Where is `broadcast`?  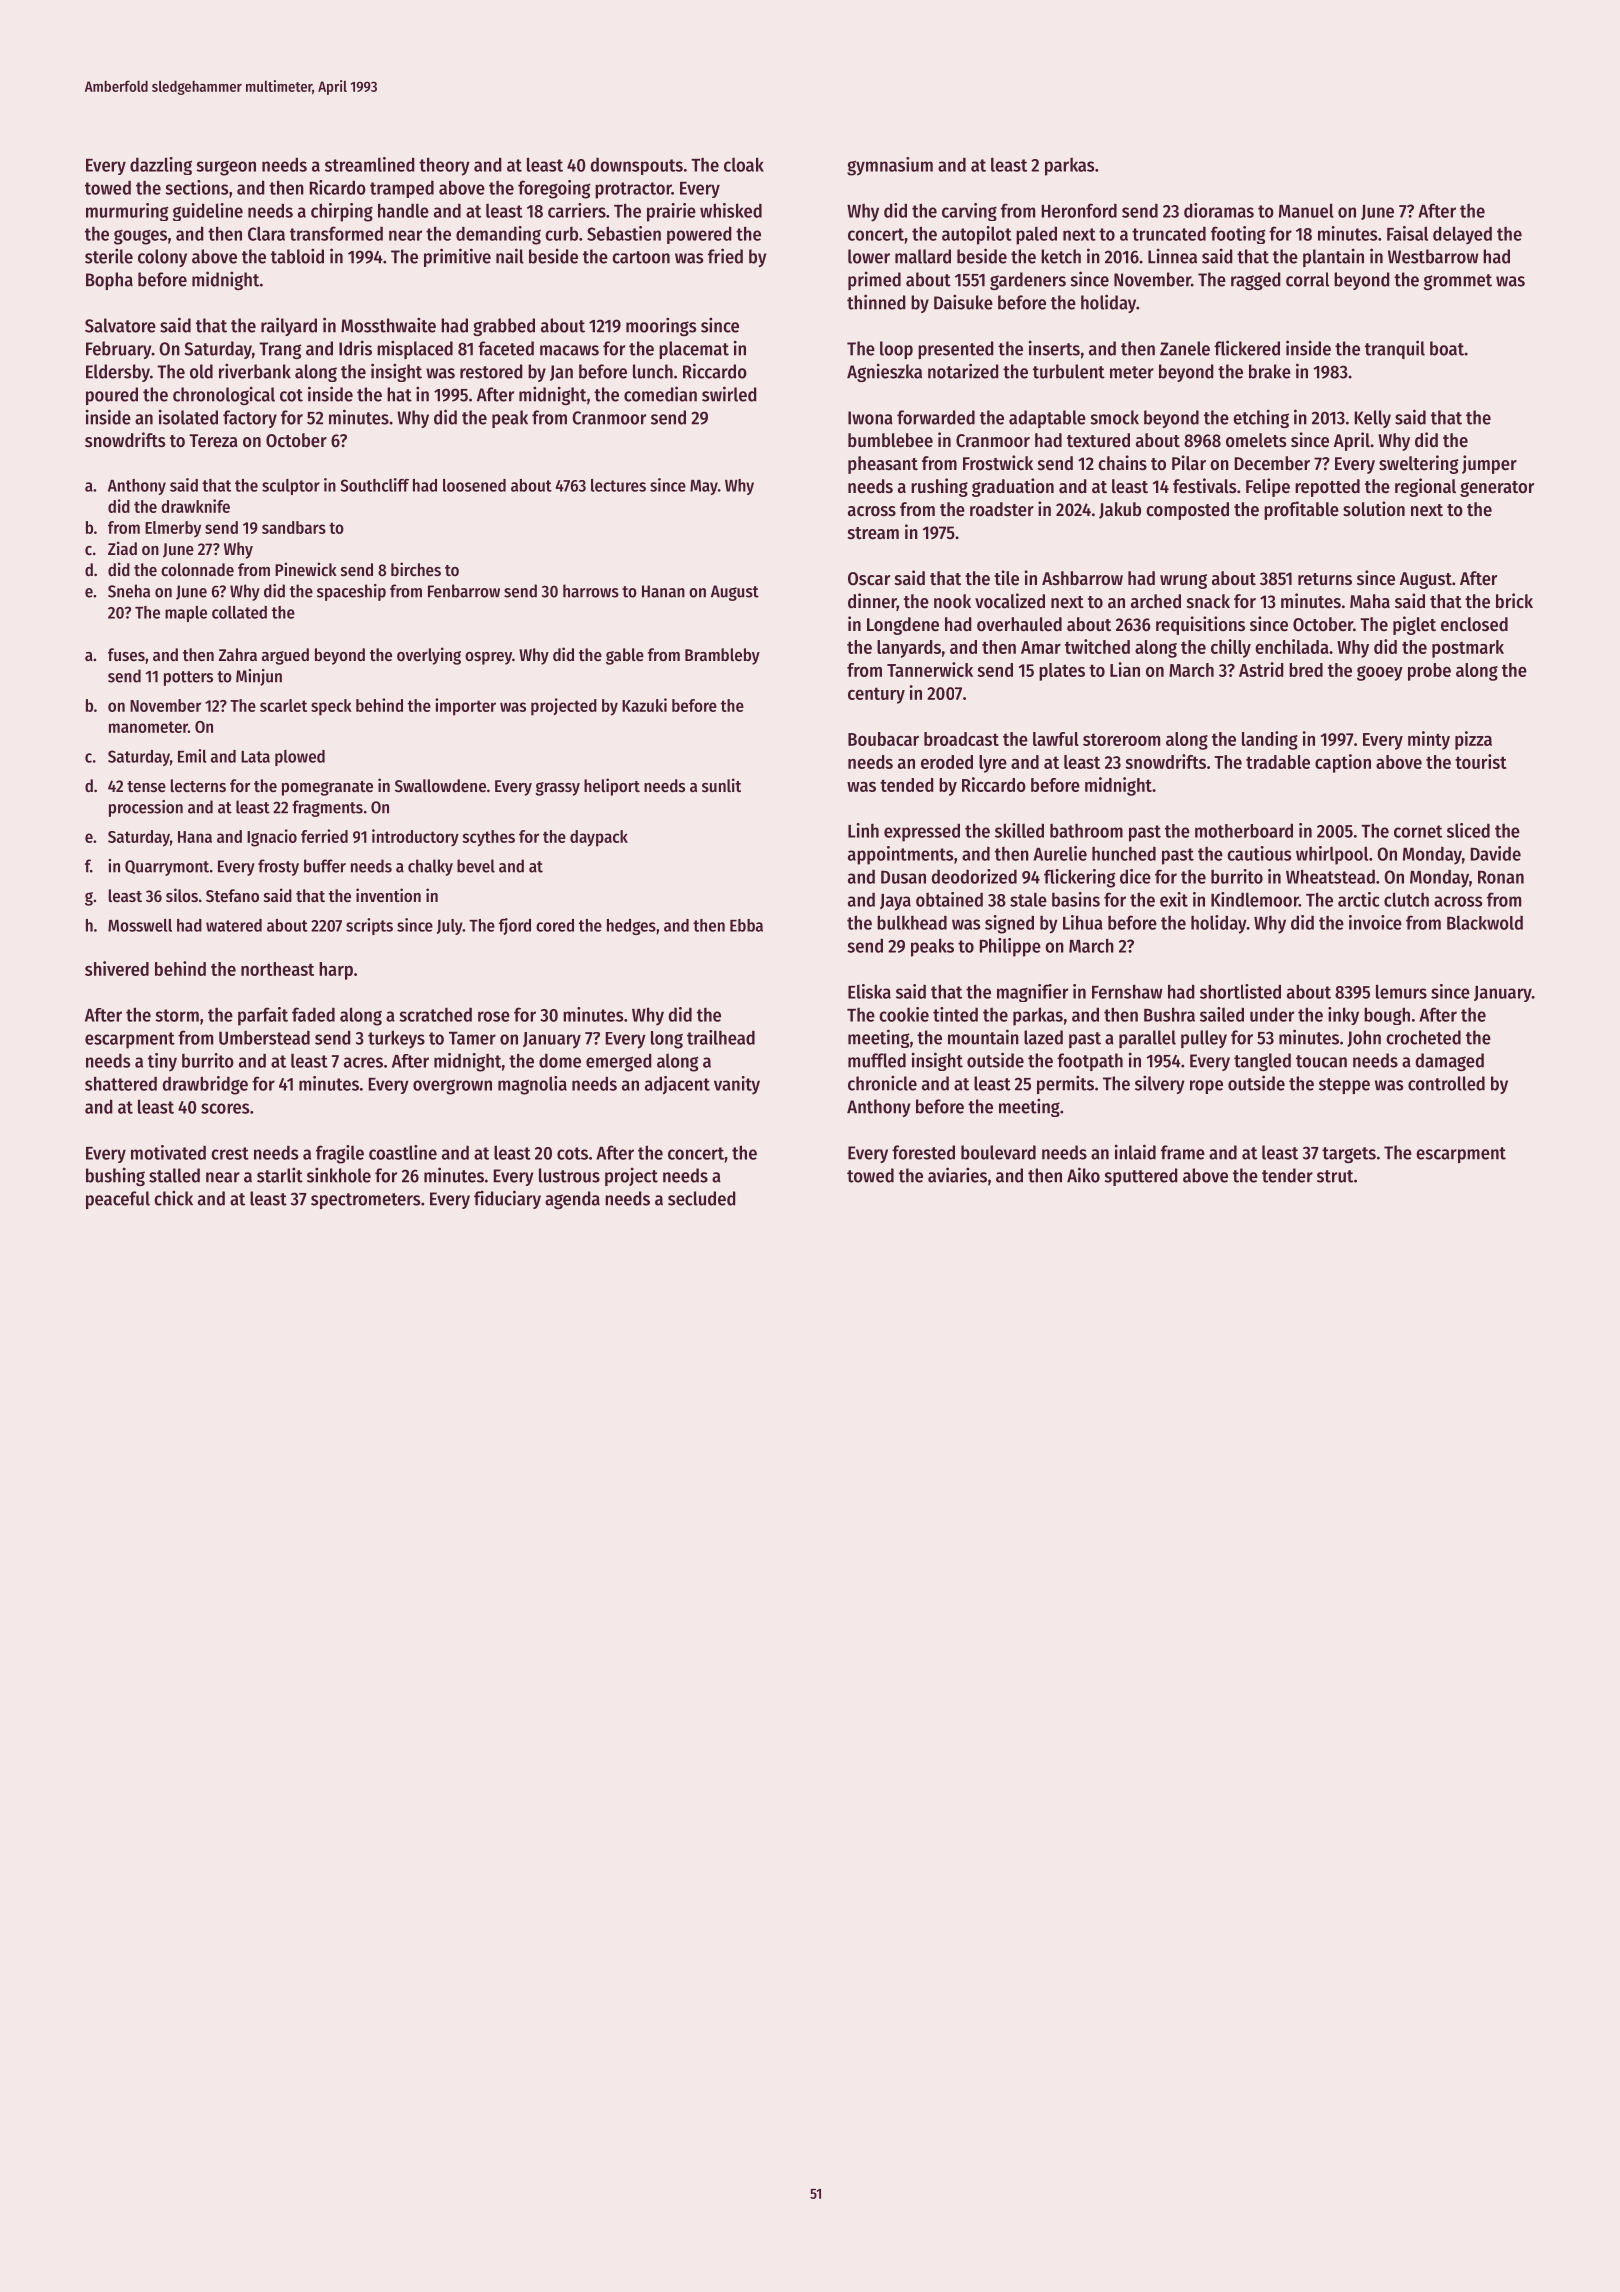
broadcast is located at coordinates (961, 739).
